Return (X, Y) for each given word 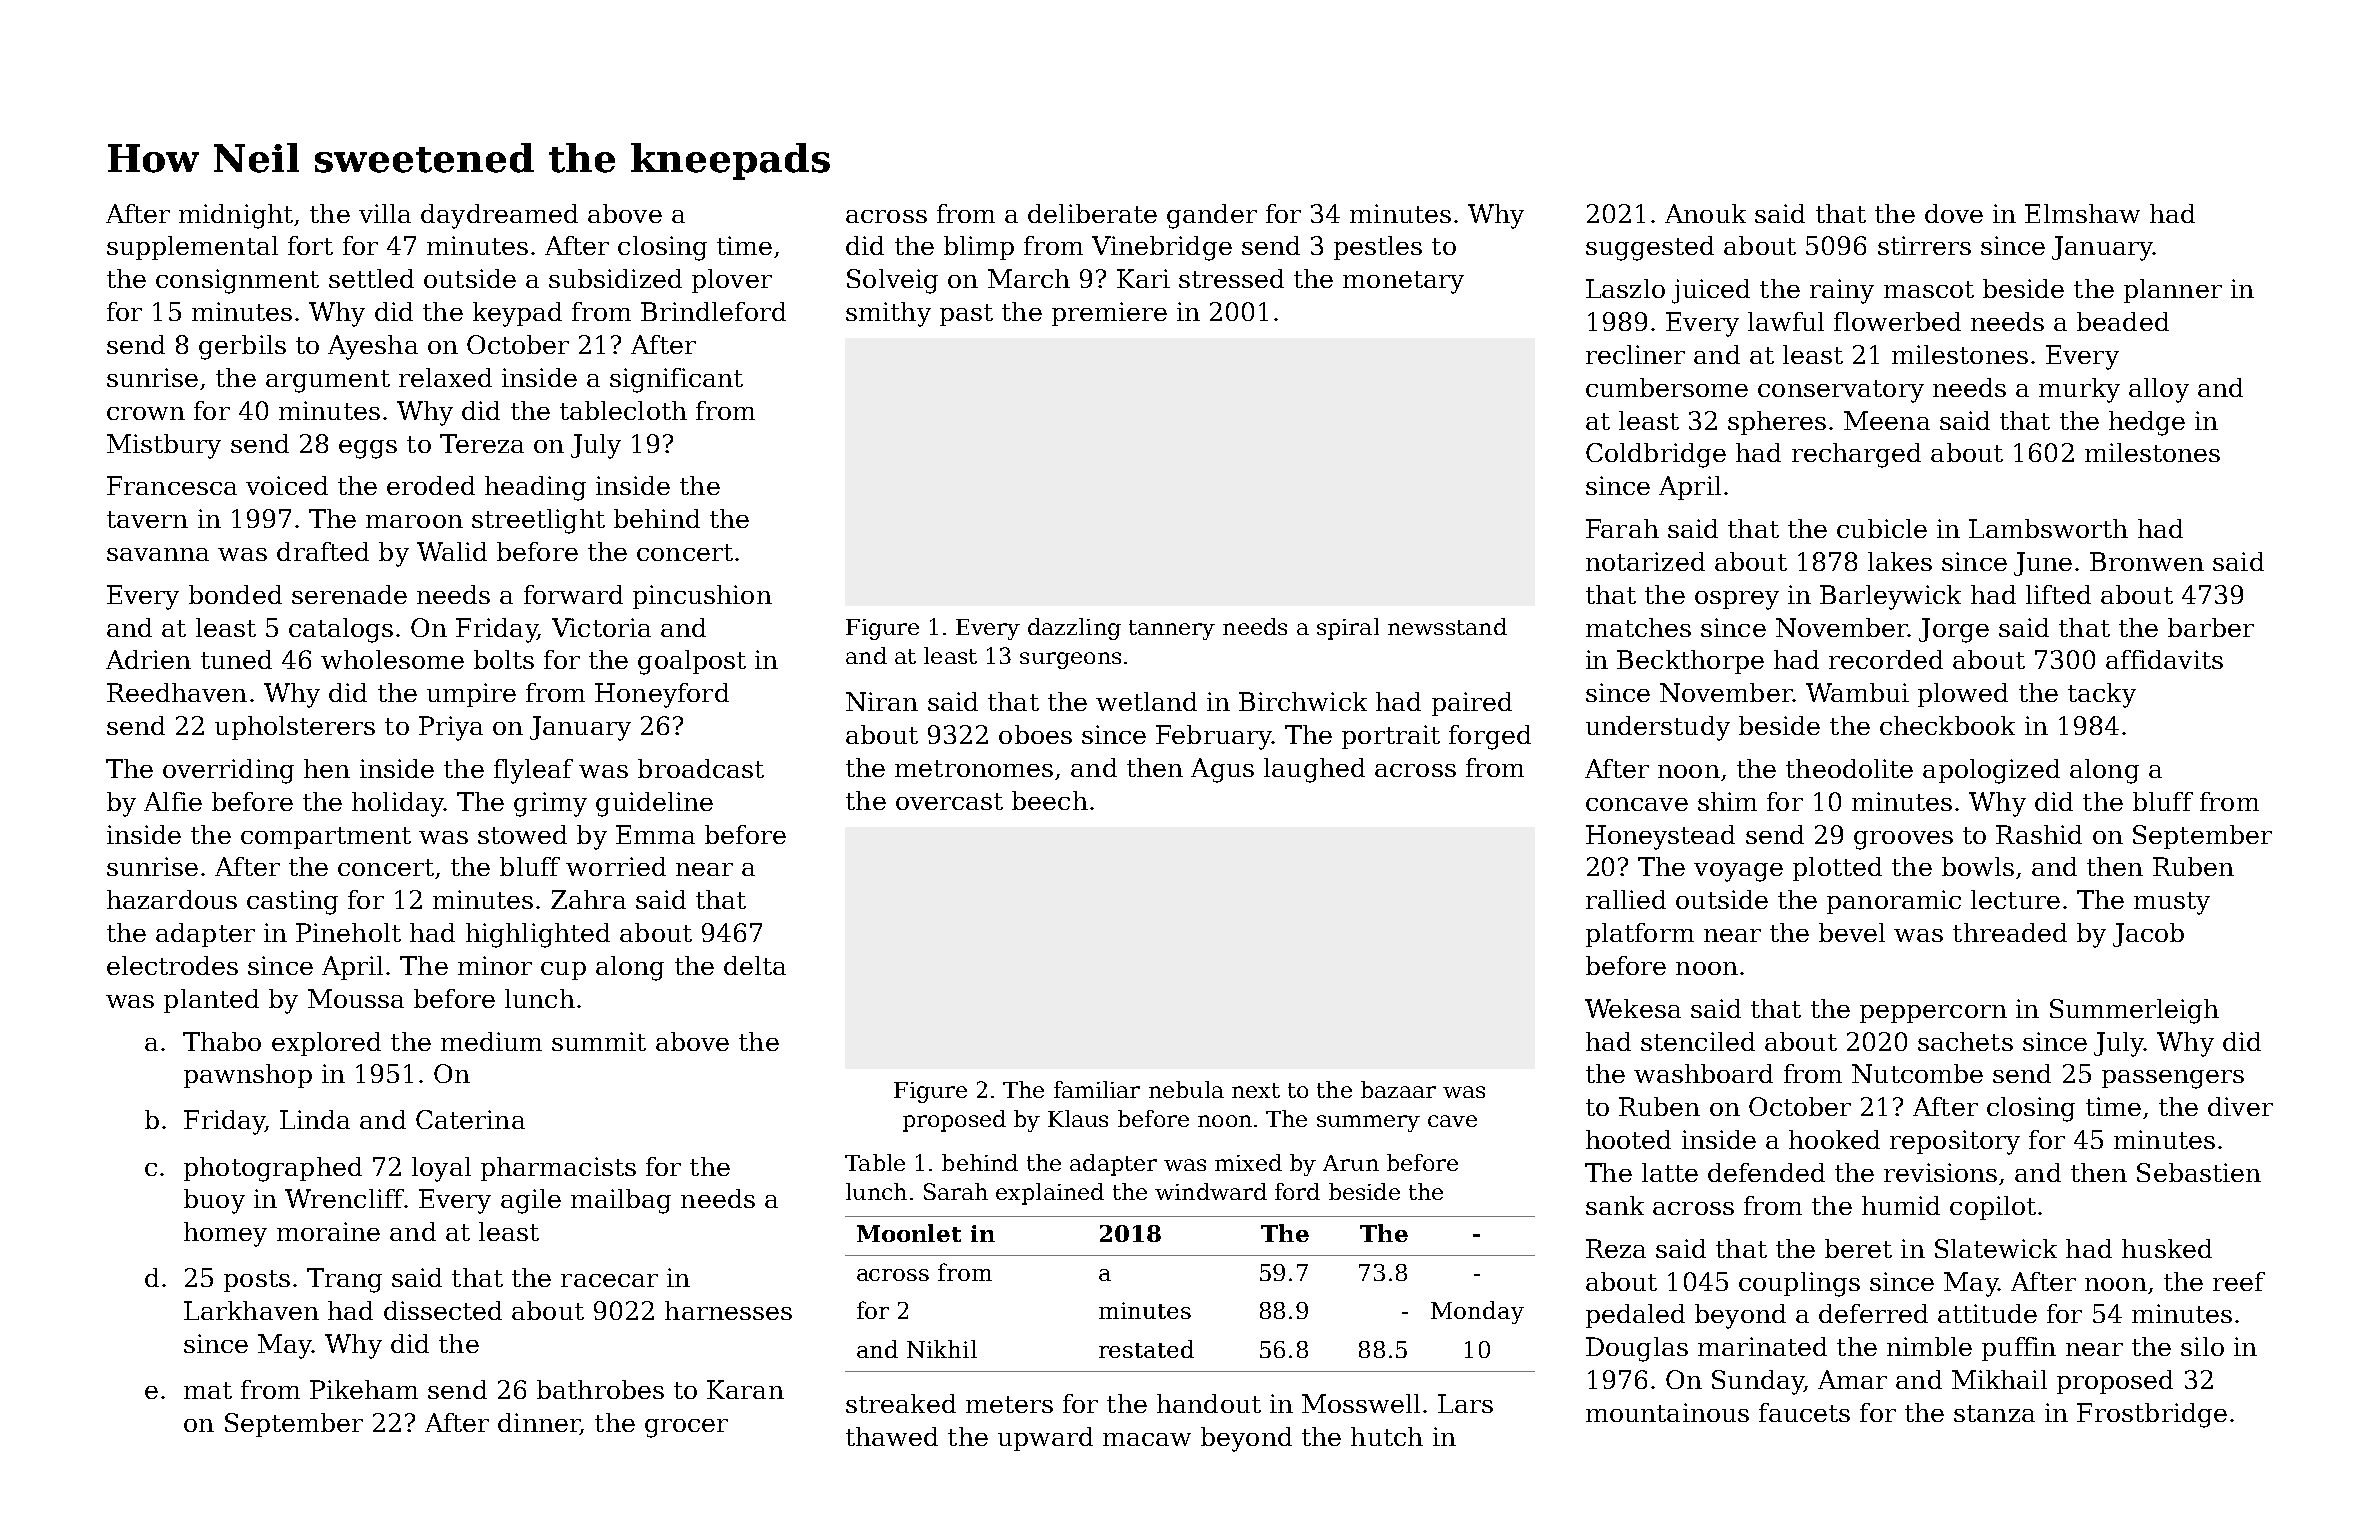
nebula (1186, 1089)
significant (676, 380)
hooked (1834, 1139)
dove (1954, 213)
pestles (1378, 248)
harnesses (728, 1310)
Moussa (356, 998)
